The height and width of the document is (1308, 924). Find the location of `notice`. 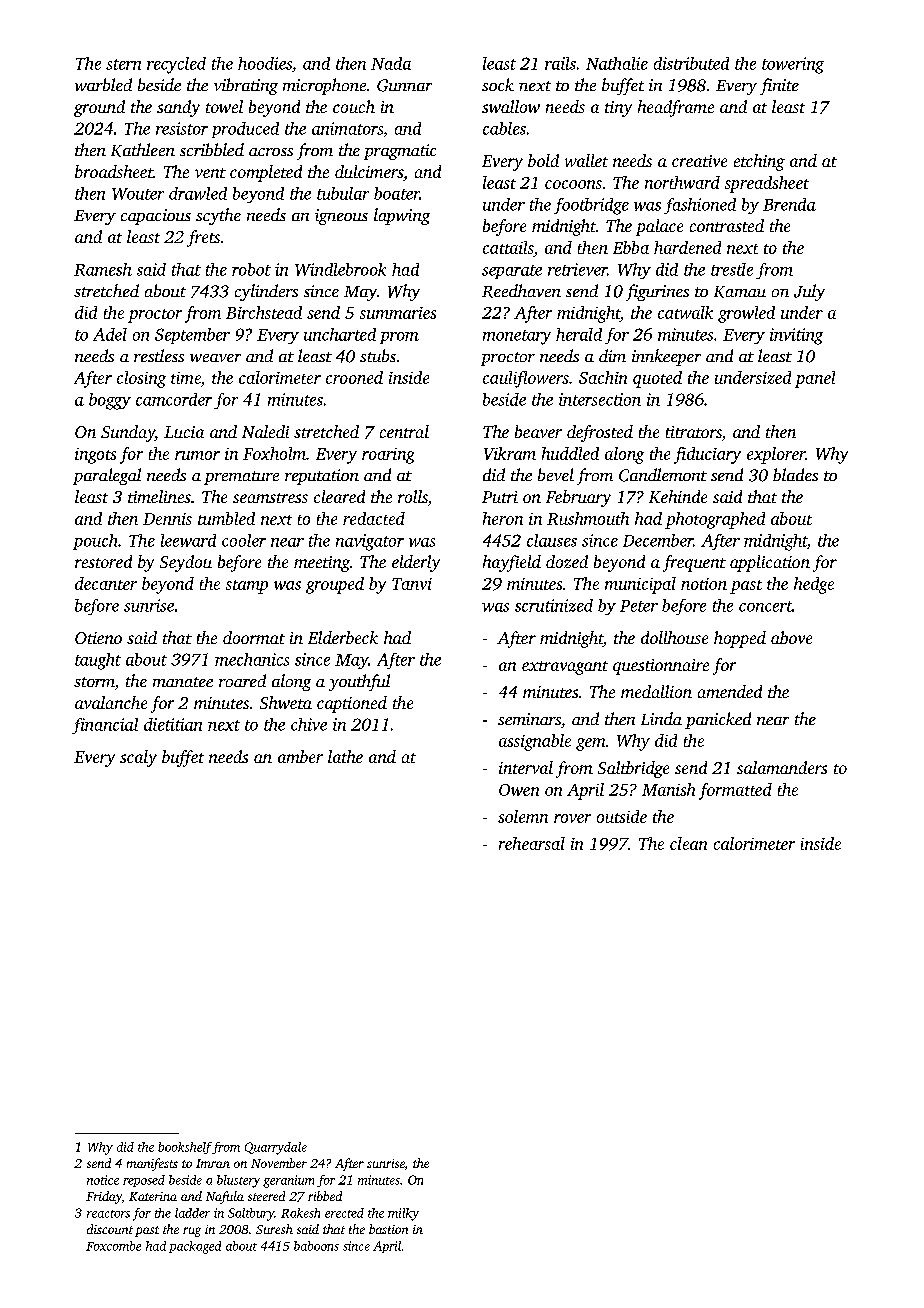

notice is located at coordinates (103, 1180).
